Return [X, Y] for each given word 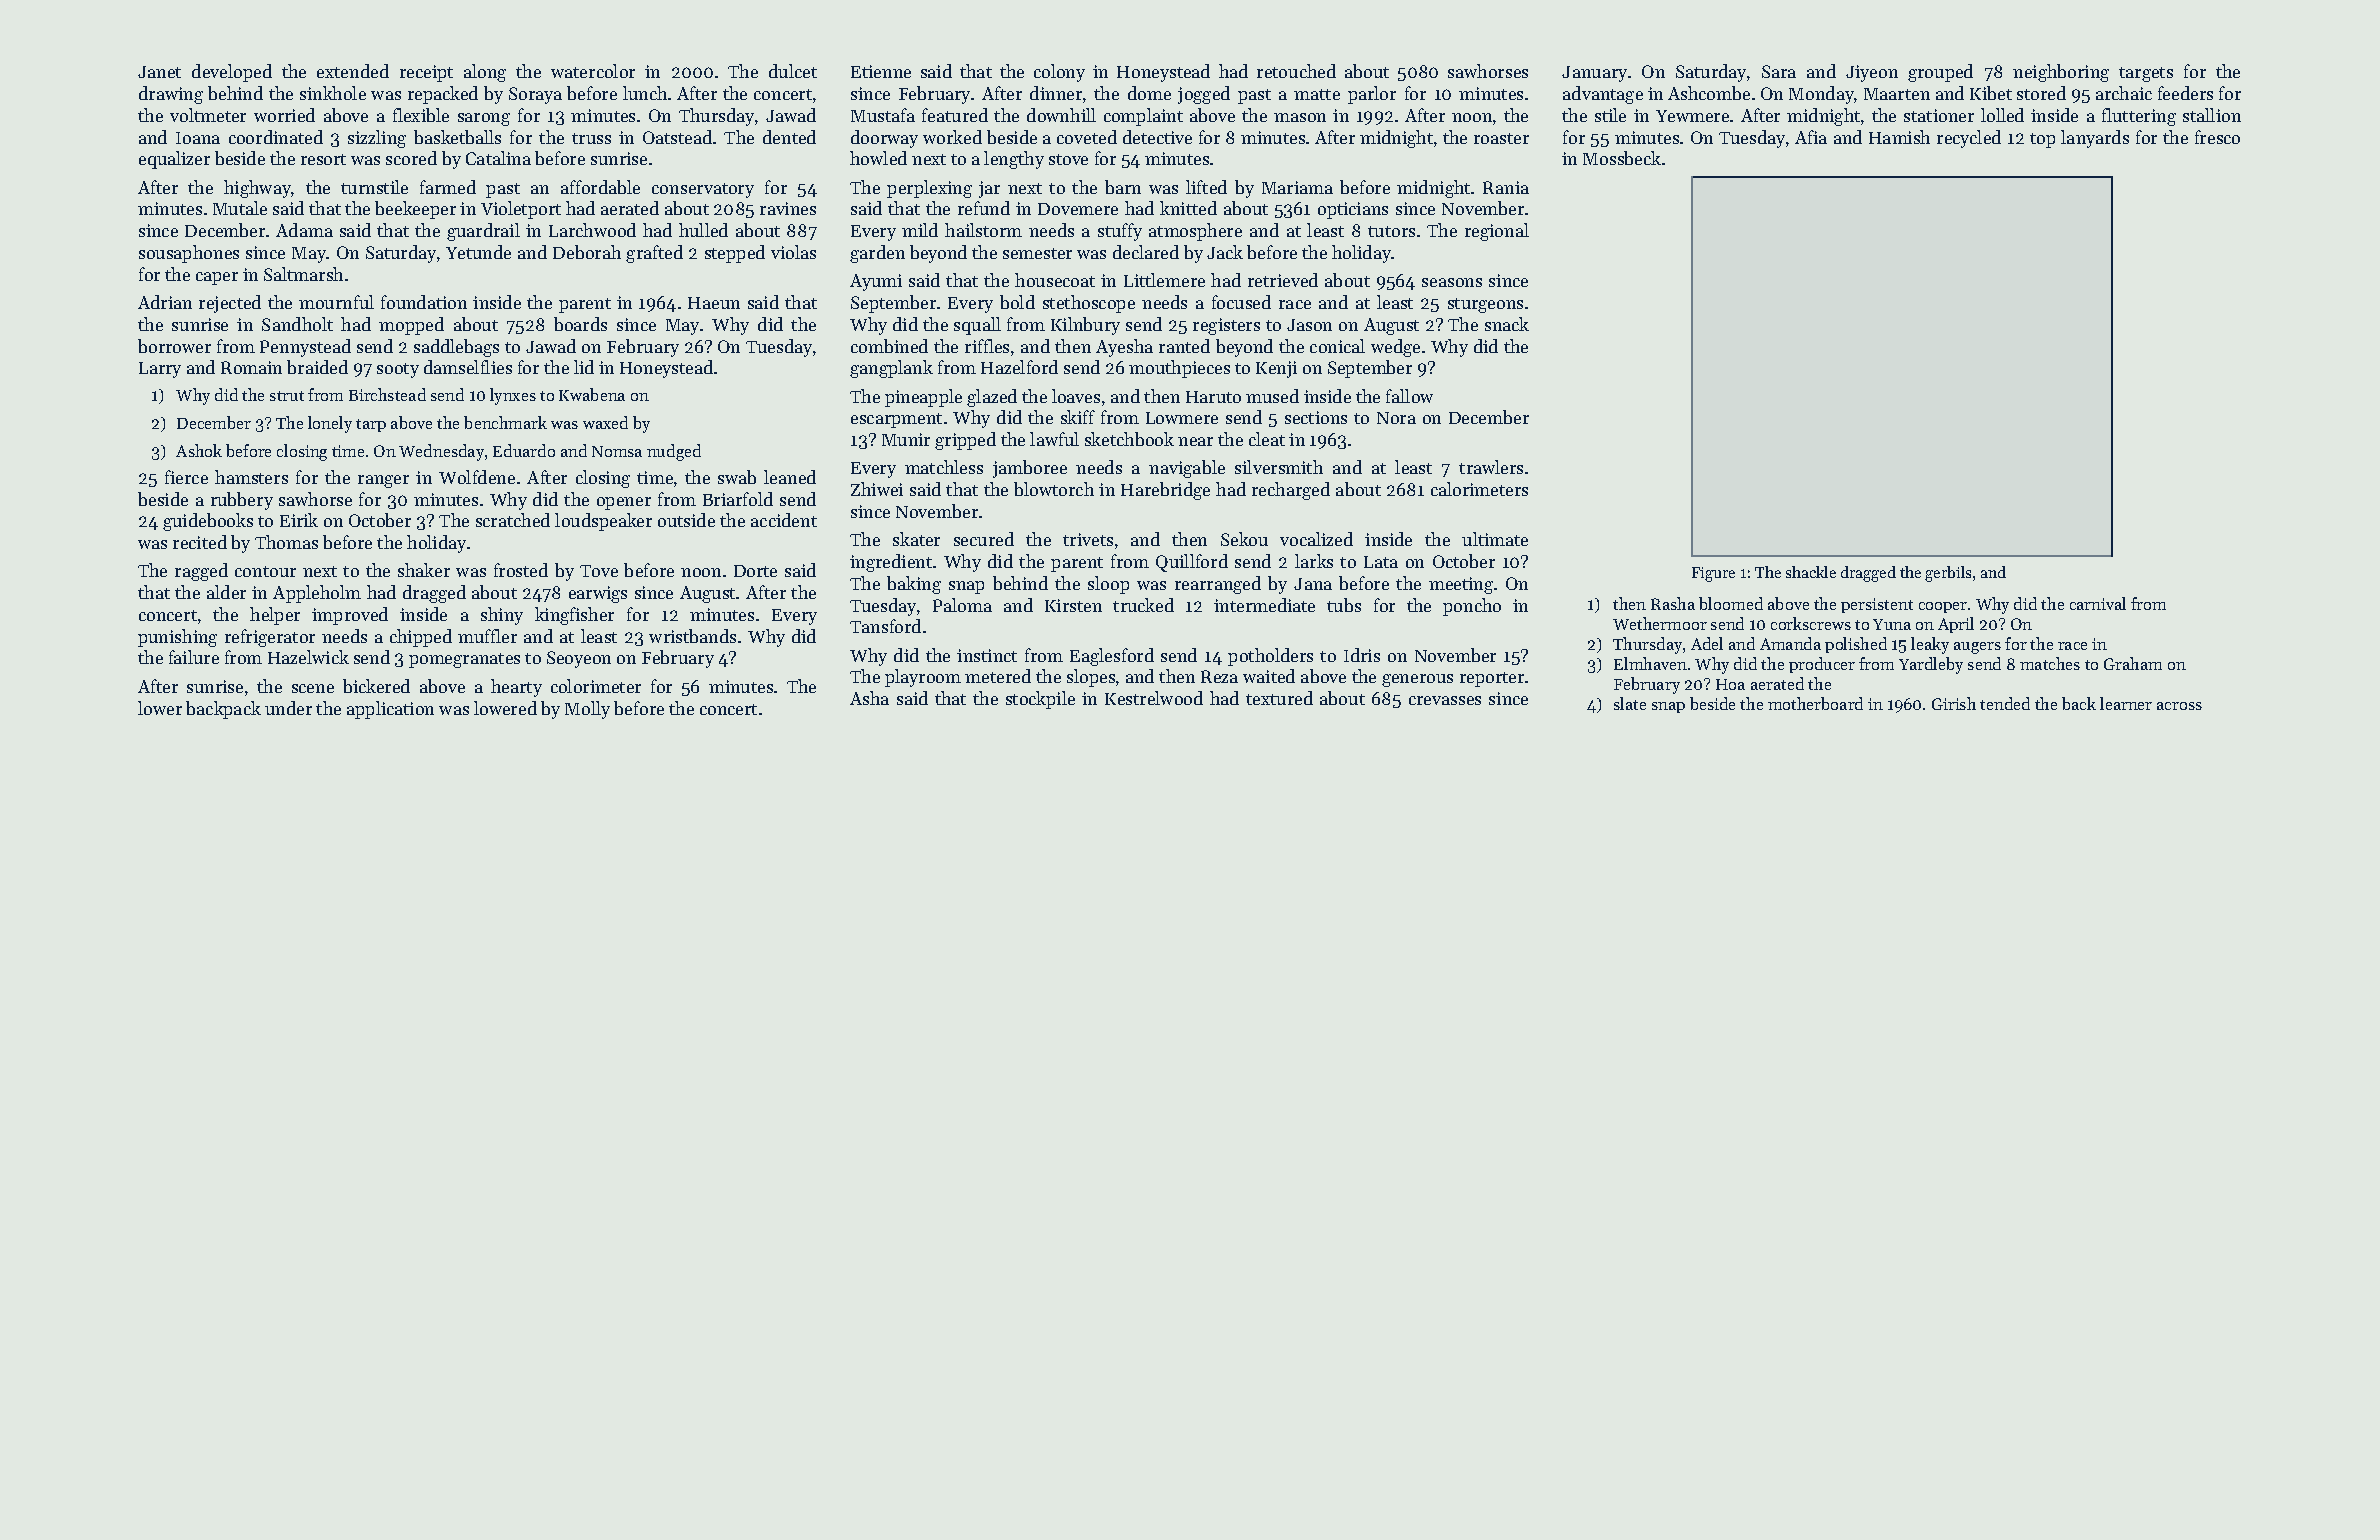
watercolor [593, 71]
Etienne [881, 71]
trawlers [1491, 467]
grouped [1940, 73]
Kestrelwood [1154, 698]
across [2179, 706]
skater [916, 539]
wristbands [692, 636]
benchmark [505, 422]
